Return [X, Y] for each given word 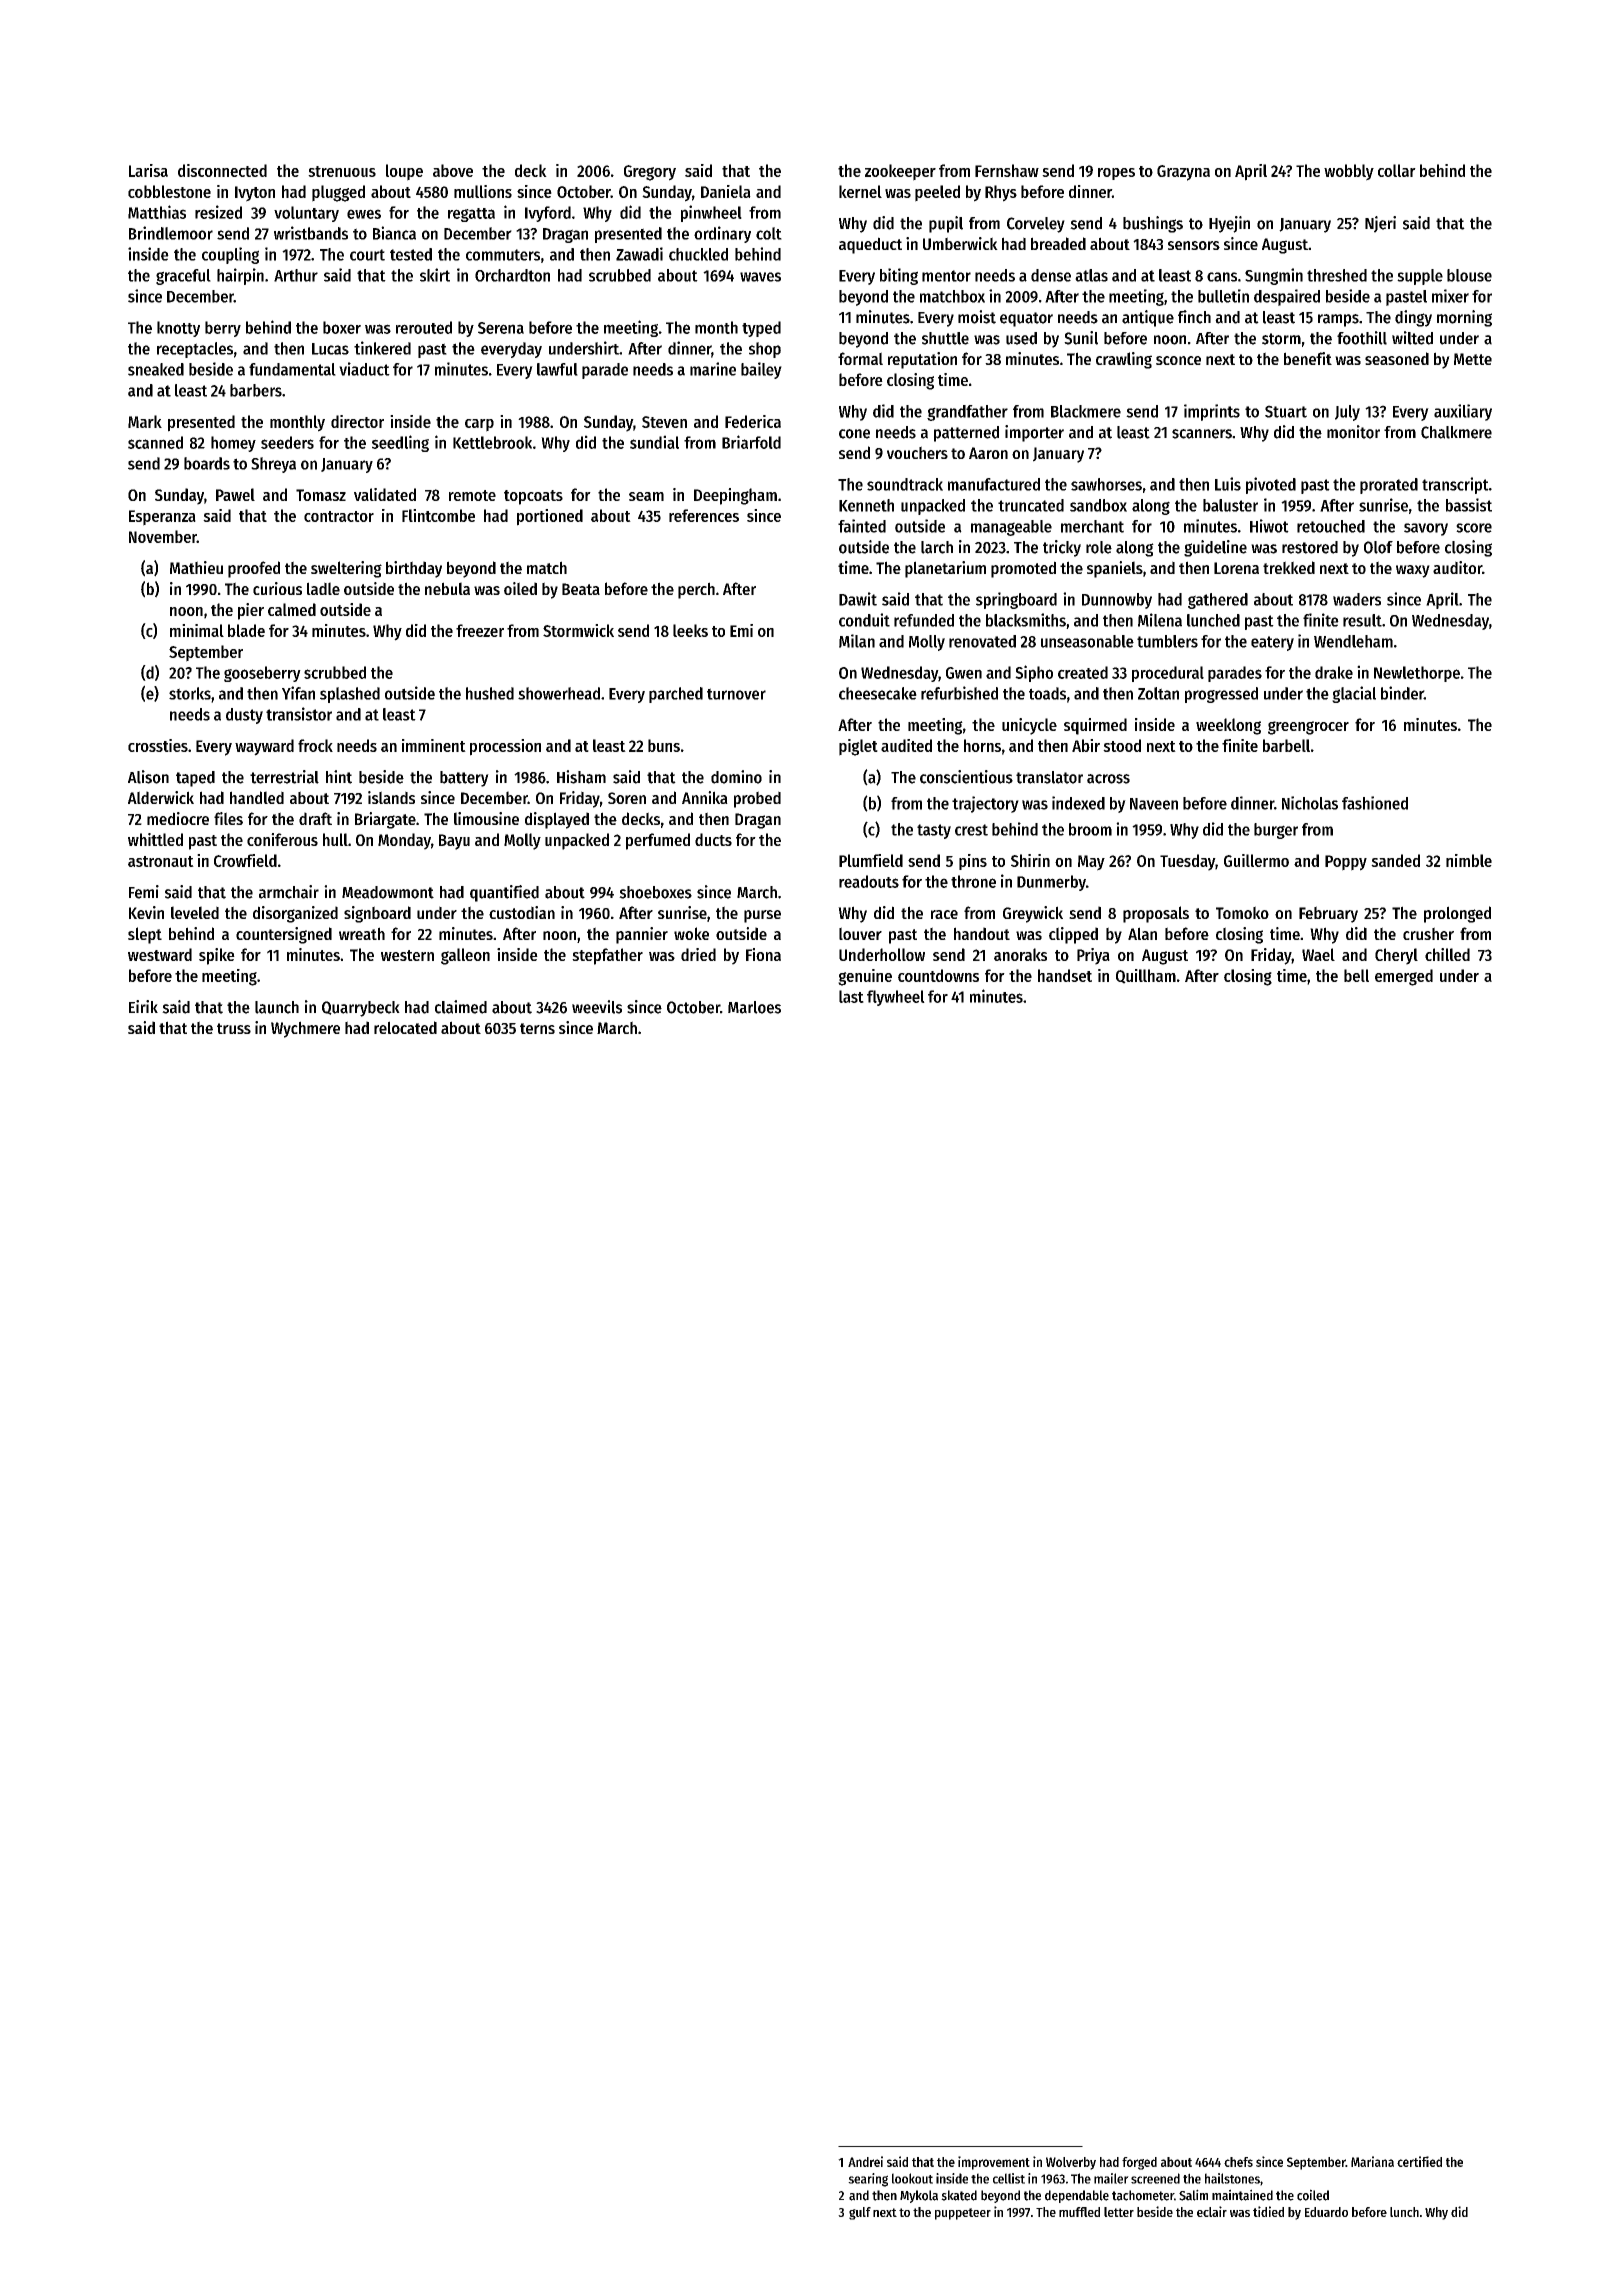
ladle [323, 588]
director [357, 421]
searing [868, 2180]
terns [537, 1028]
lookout [912, 2178]
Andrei [865, 2161]
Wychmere [305, 1029]
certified [1419, 2161]
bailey [761, 370]
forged [1139, 2163]
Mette [1473, 359]
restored [1310, 547]
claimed [461, 1007]
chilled [1447, 954]
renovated [982, 641]
